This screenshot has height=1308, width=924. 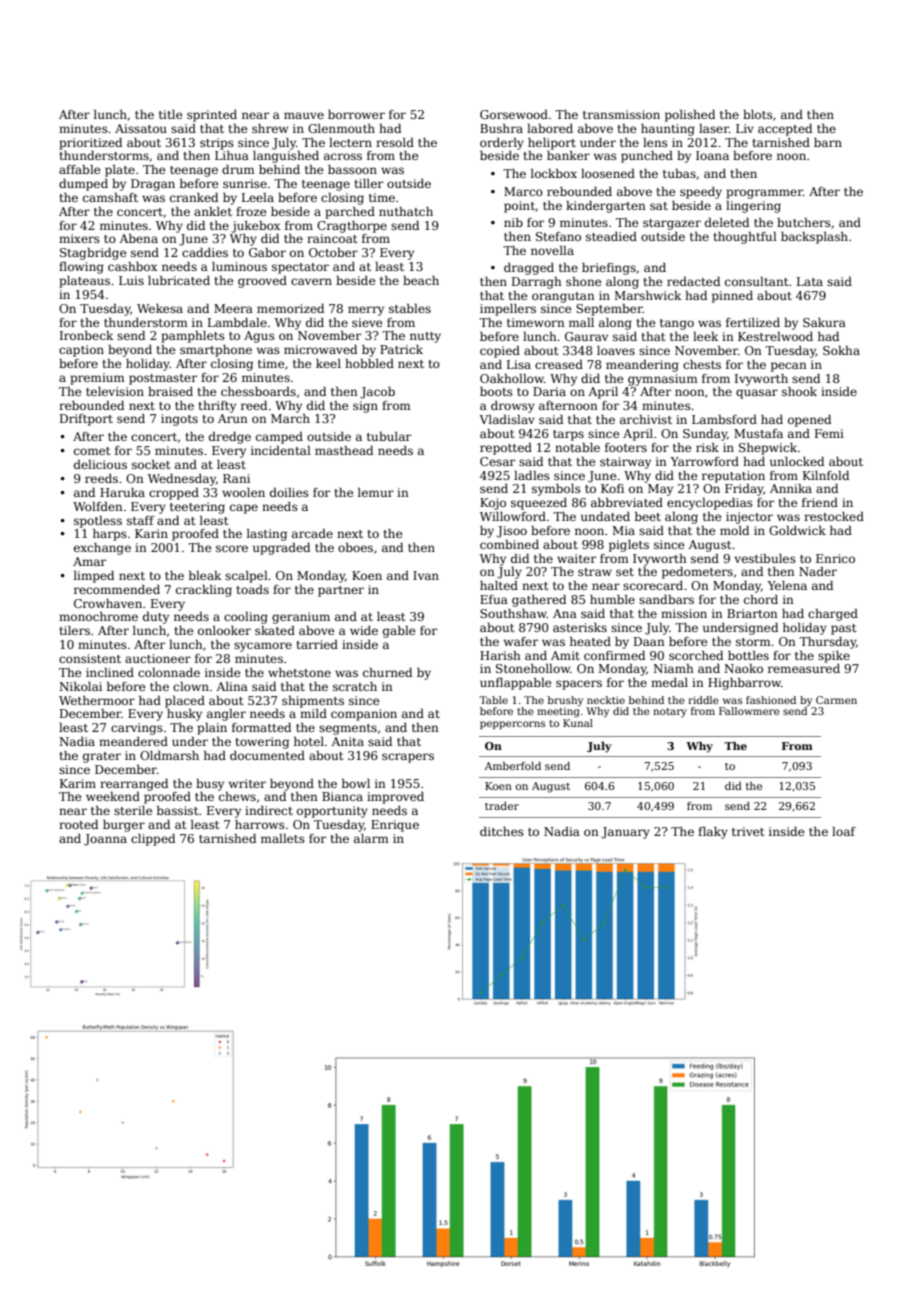 What do you see at coordinates (212, 116) in the screenshot?
I see `sprinted` at bounding box center [212, 116].
